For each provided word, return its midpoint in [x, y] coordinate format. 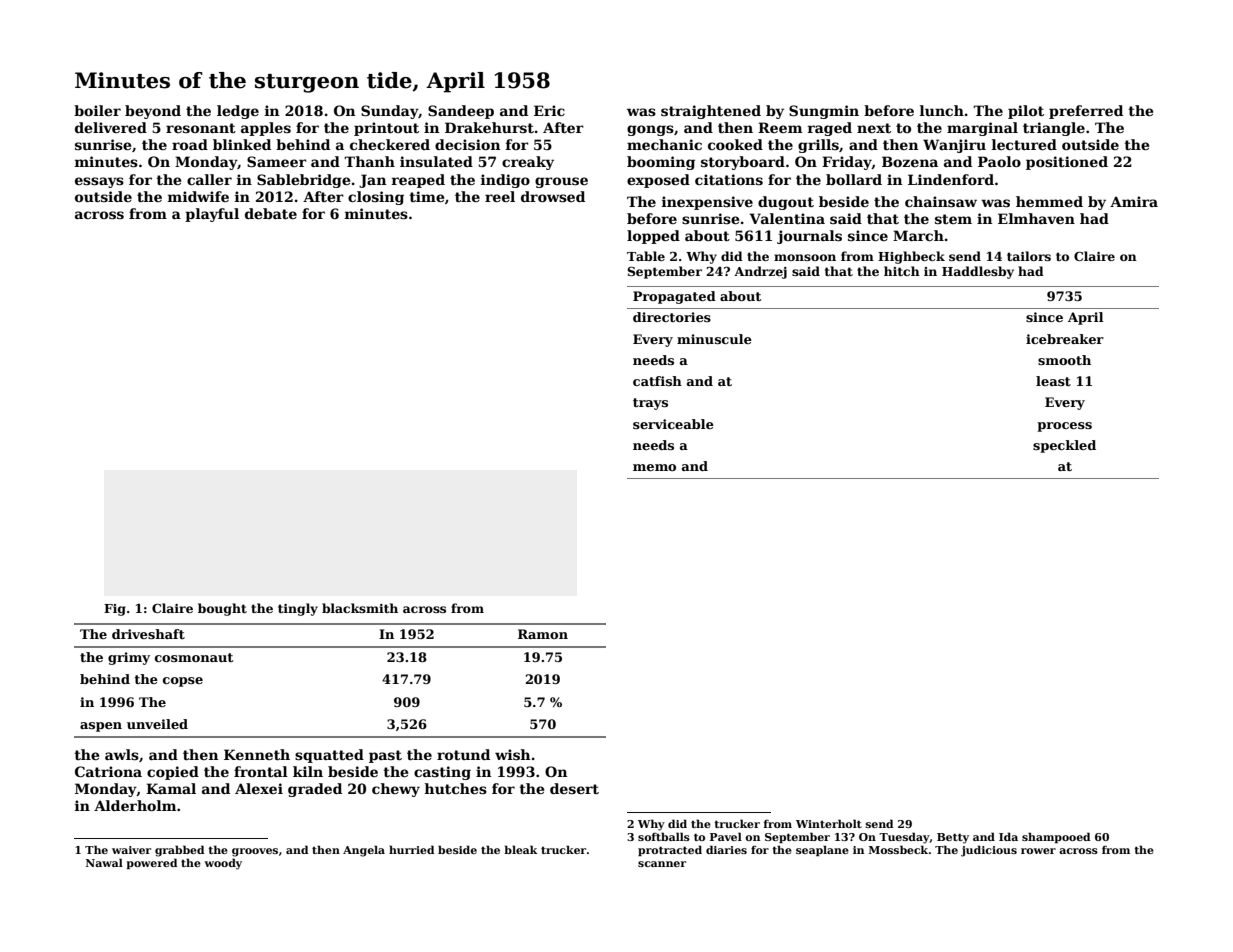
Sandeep [461, 112]
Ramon [543, 634]
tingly [298, 609]
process [1064, 427]
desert [574, 788]
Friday [847, 163]
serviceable [673, 424]
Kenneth [257, 754]
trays [650, 404]
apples [266, 129]
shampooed [1056, 837]
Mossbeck [898, 849]
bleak [521, 849]
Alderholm [135, 805]
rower [1038, 851]
